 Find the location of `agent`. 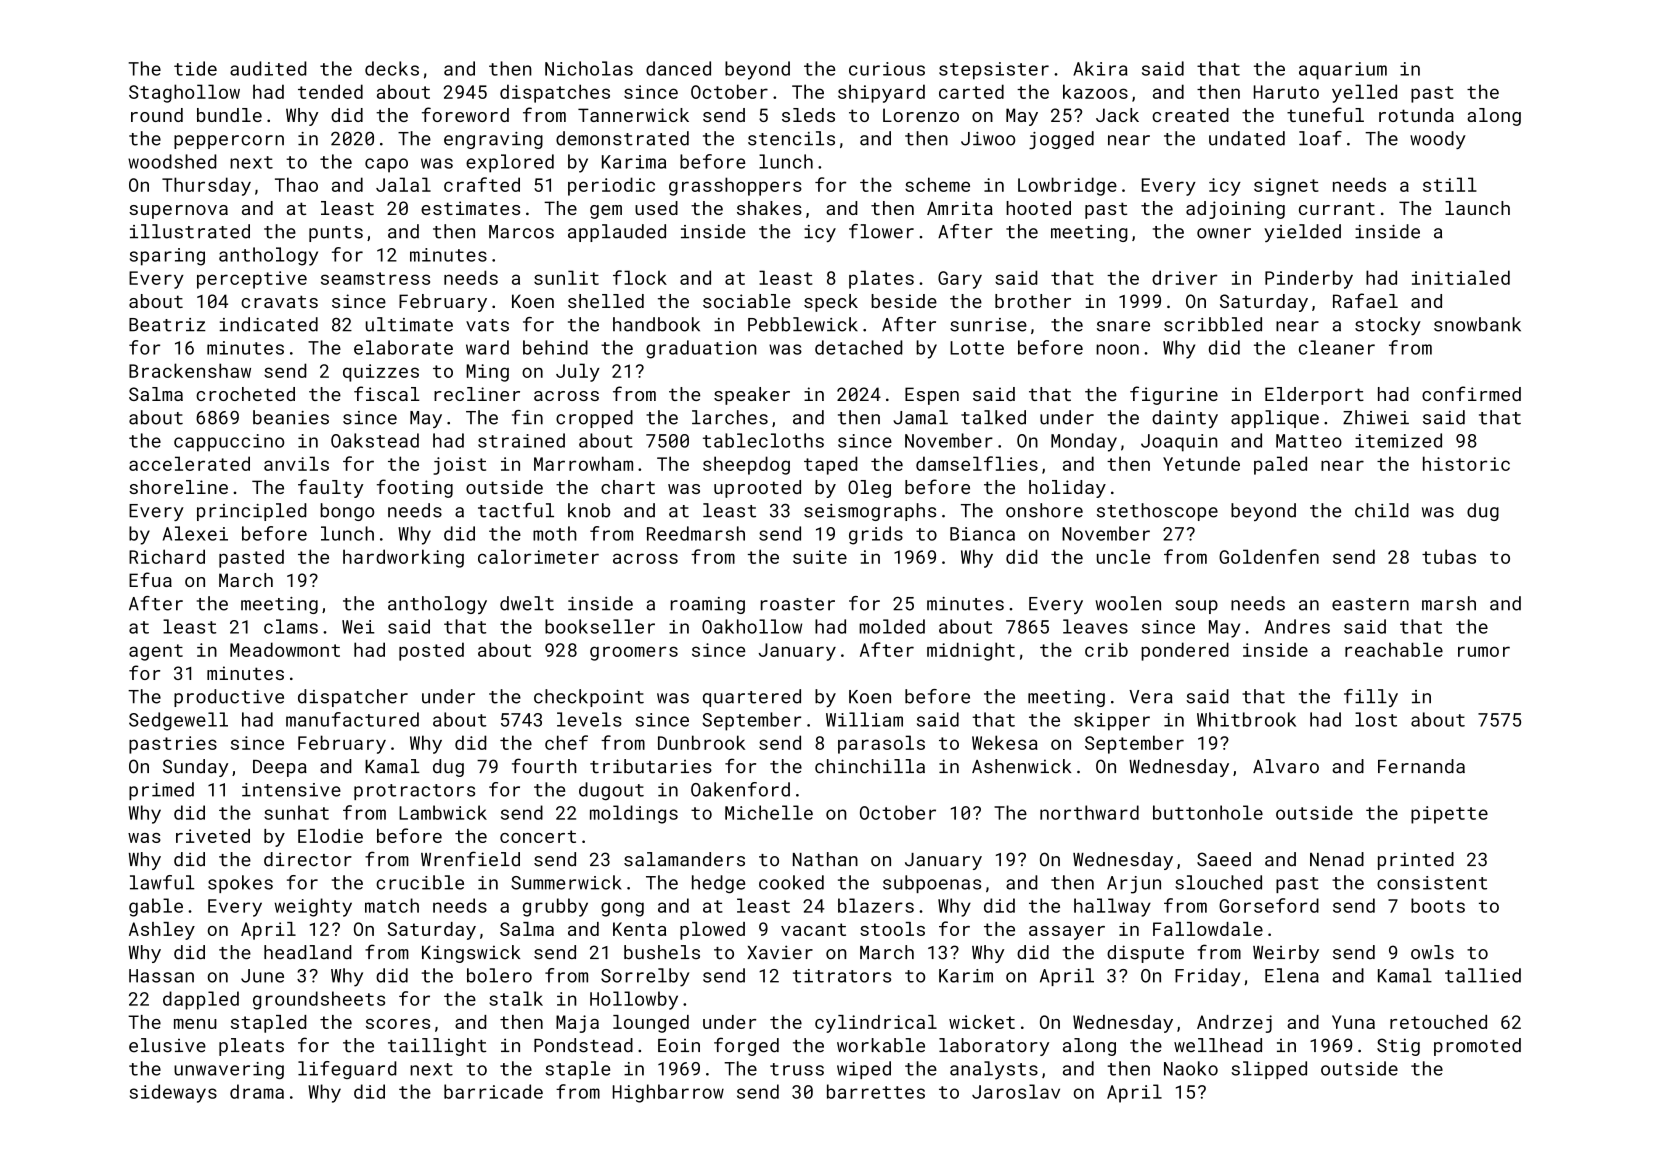

agent is located at coordinates (156, 652).
